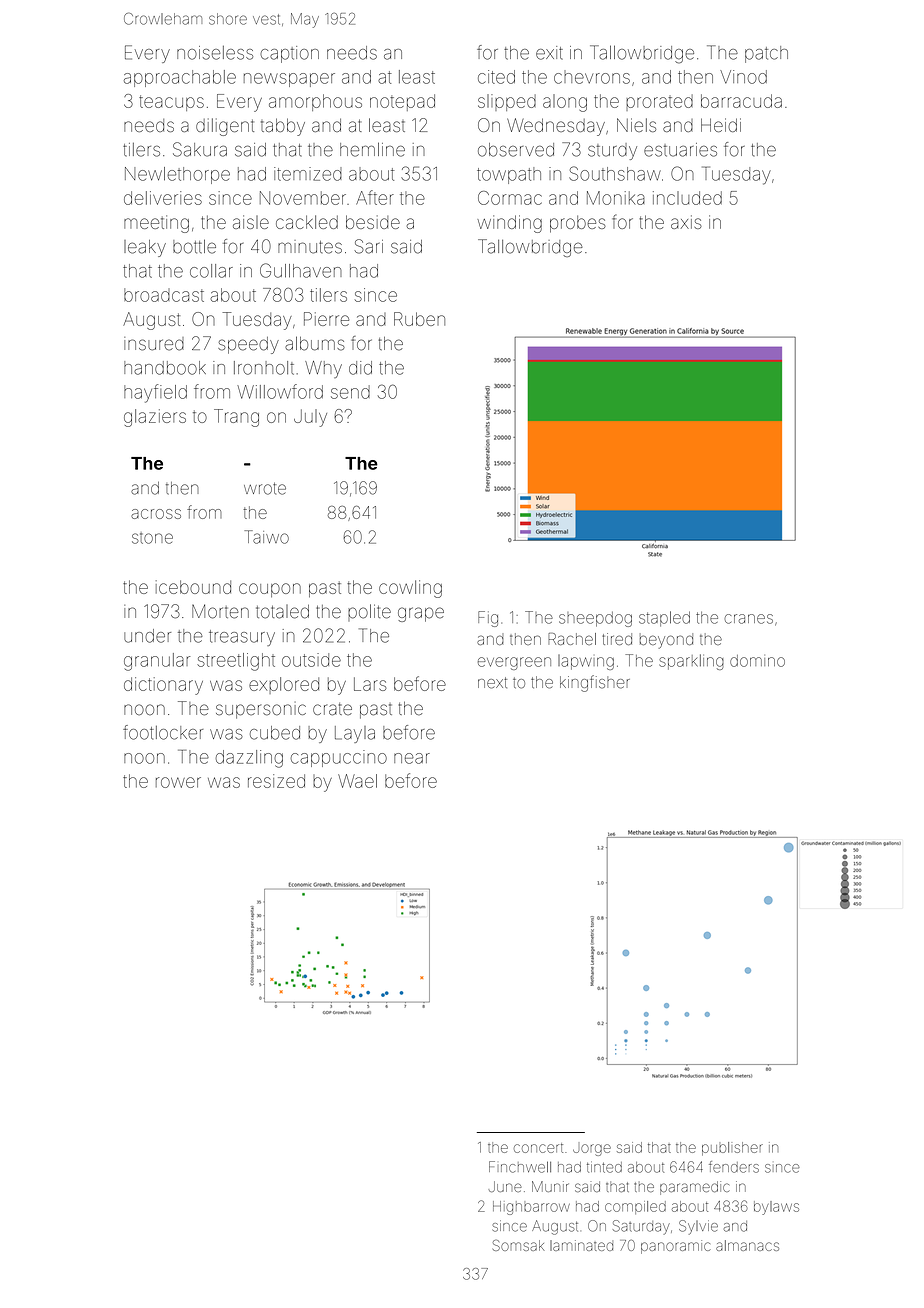 This screenshot has width=924, height=1308. I want to click on slipped, so click(507, 102).
